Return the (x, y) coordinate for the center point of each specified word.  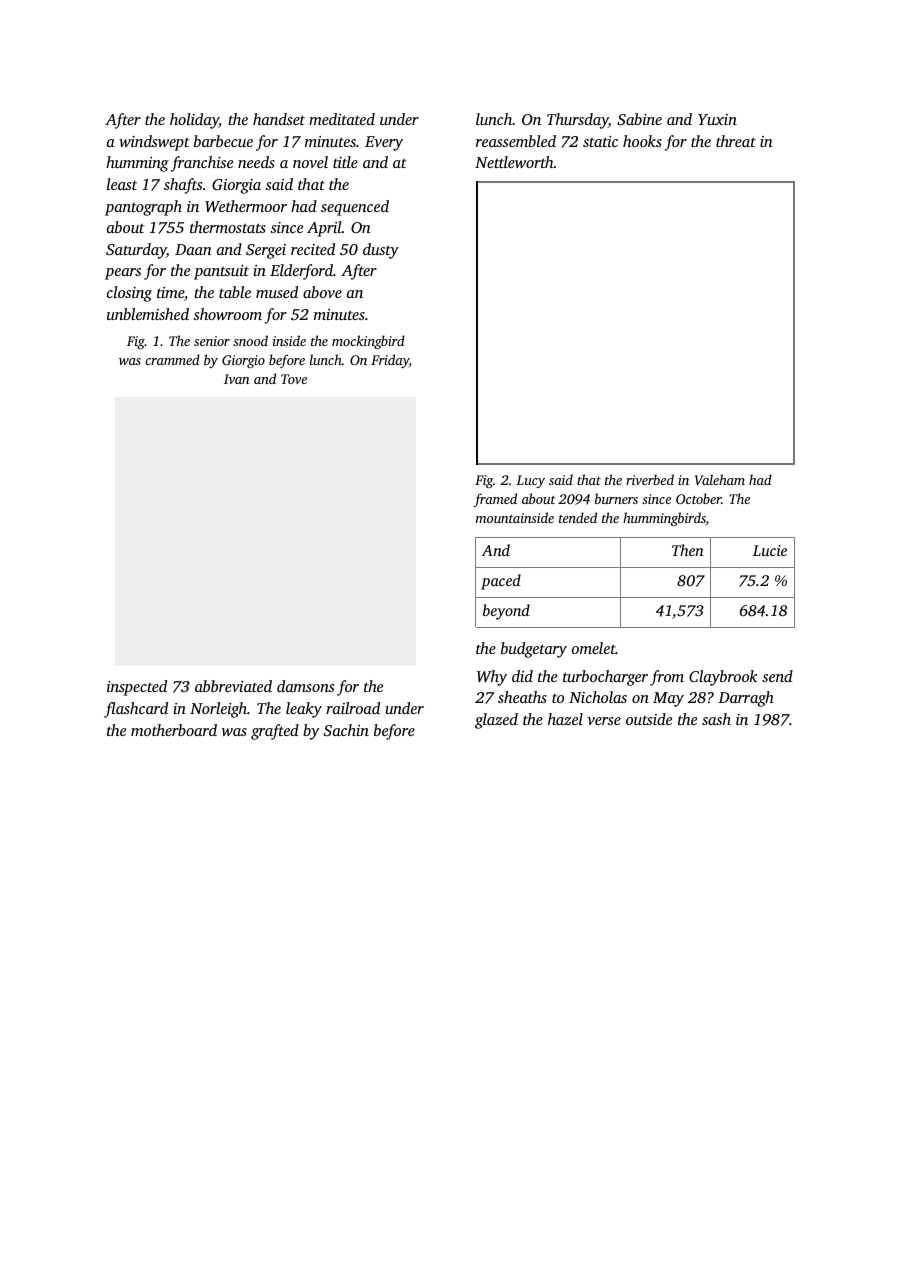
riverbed (650, 479)
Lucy (530, 481)
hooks (642, 141)
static (600, 141)
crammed (172, 359)
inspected (137, 688)
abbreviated (233, 686)
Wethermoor (246, 206)
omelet (594, 648)
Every (384, 143)
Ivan (236, 379)
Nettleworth (514, 162)
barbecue (223, 141)
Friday (390, 361)
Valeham (720, 479)
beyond (506, 612)
